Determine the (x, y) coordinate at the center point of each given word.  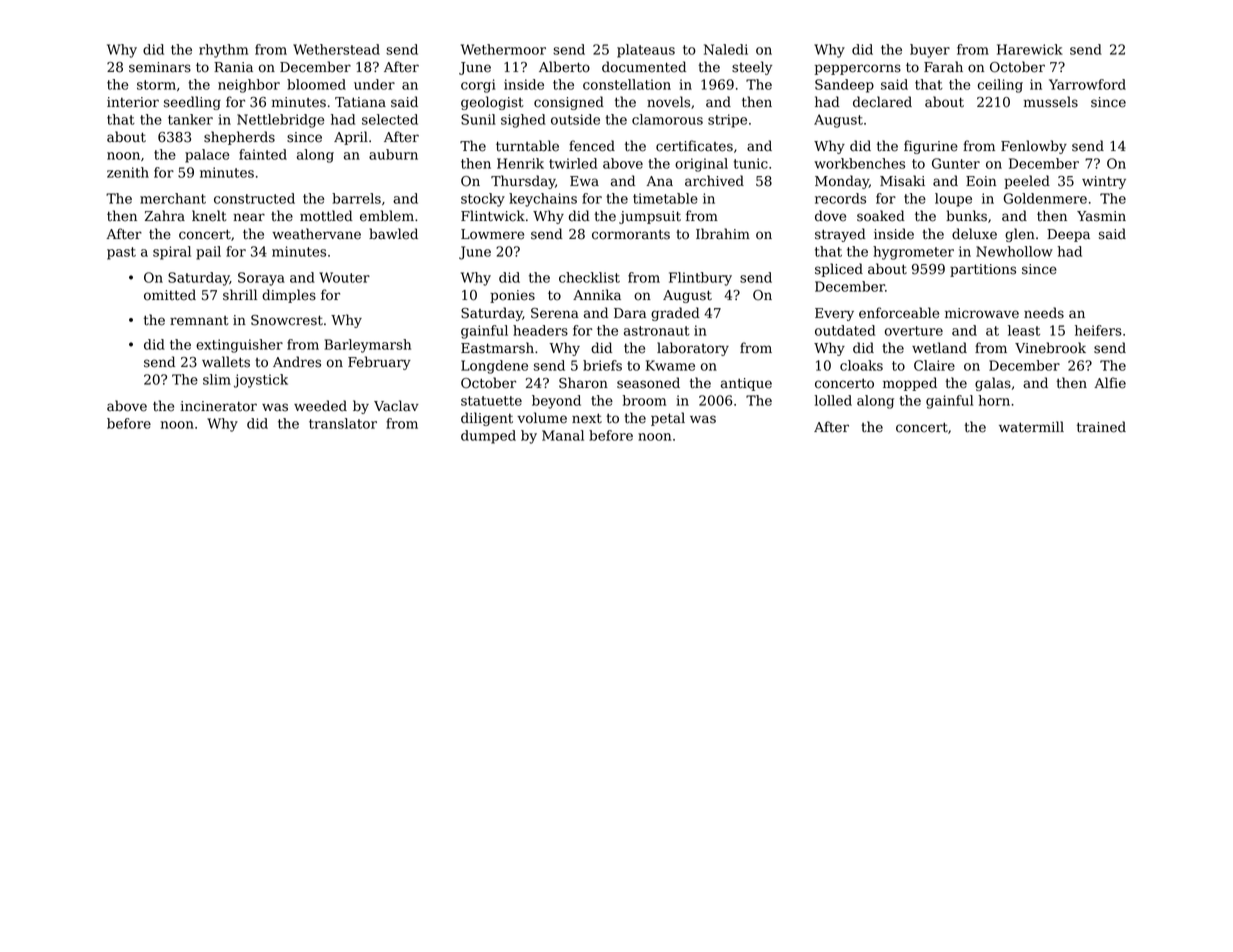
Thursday (523, 182)
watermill (1031, 427)
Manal (563, 435)
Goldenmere (1045, 198)
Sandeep (844, 86)
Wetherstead (336, 49)
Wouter (344, 277)
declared (882, 102)
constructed (254, 198)
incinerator (219, 406)
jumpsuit (650, 217)
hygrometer (913, 253)
